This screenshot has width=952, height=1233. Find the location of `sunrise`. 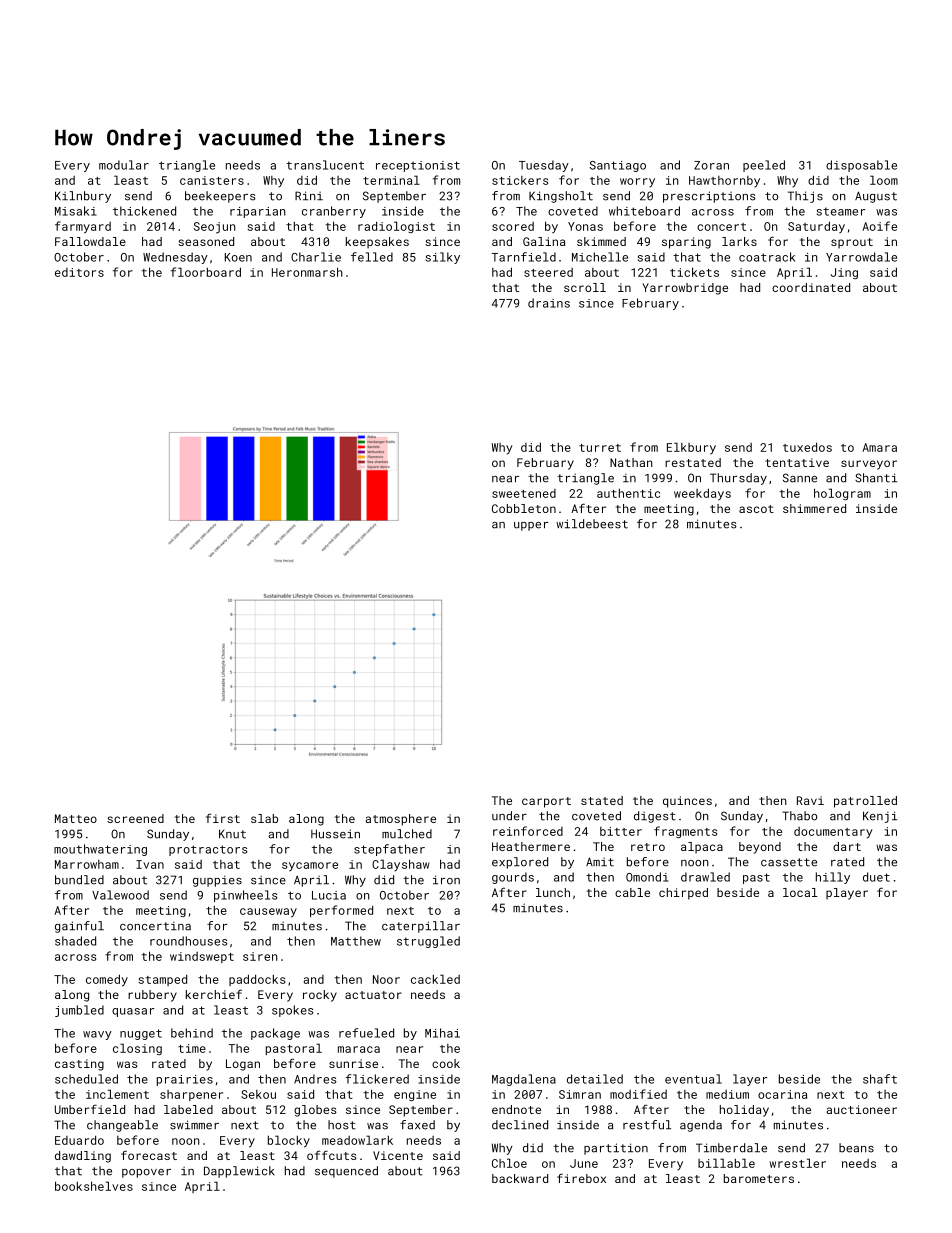

sunrise is located at coordinates (353, 1063).
